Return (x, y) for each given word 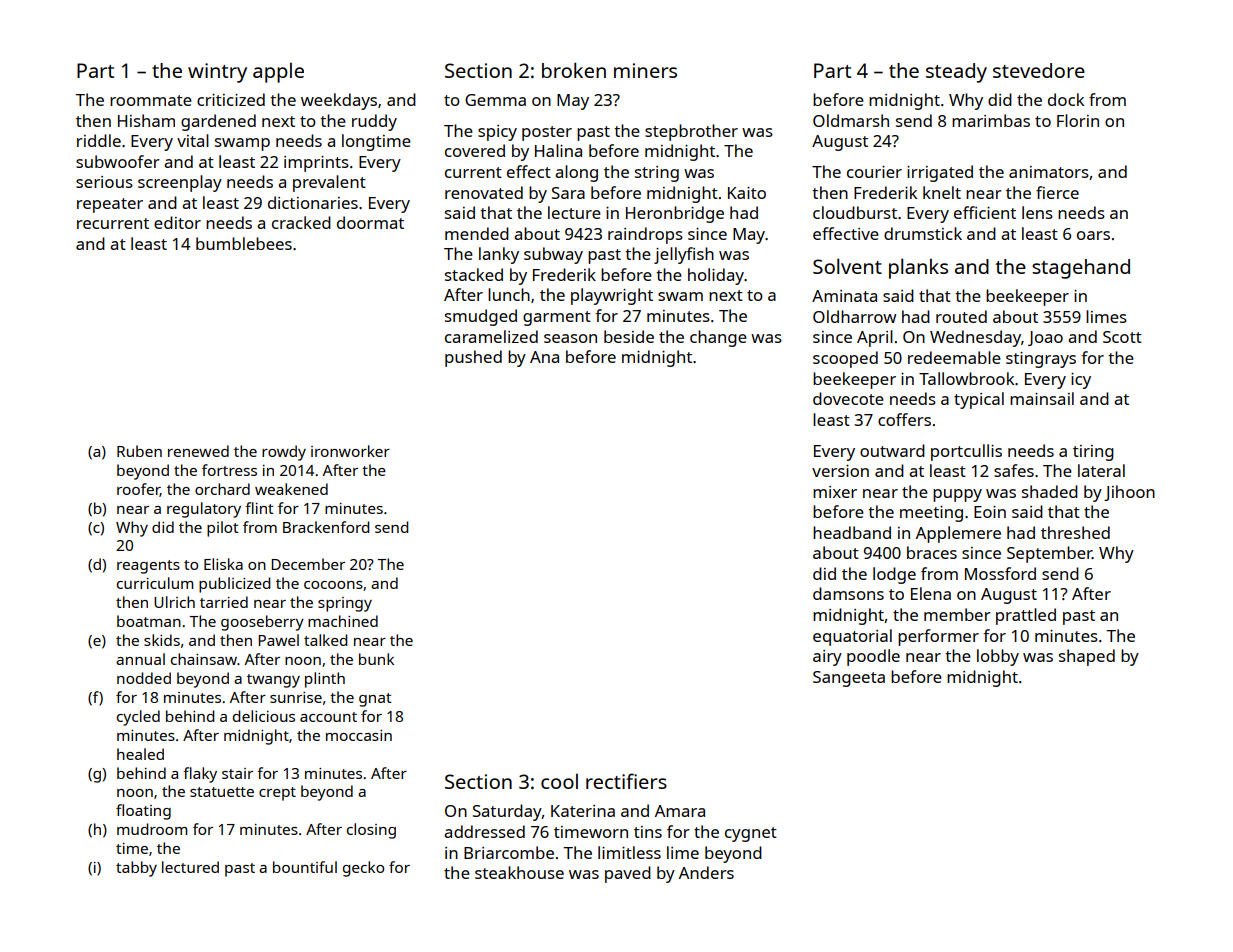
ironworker (350, 451)
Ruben (139, 451)
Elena (931, 593)
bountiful (305, 867)
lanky (499, 255)
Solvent (847, 266)
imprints (316, 164)
